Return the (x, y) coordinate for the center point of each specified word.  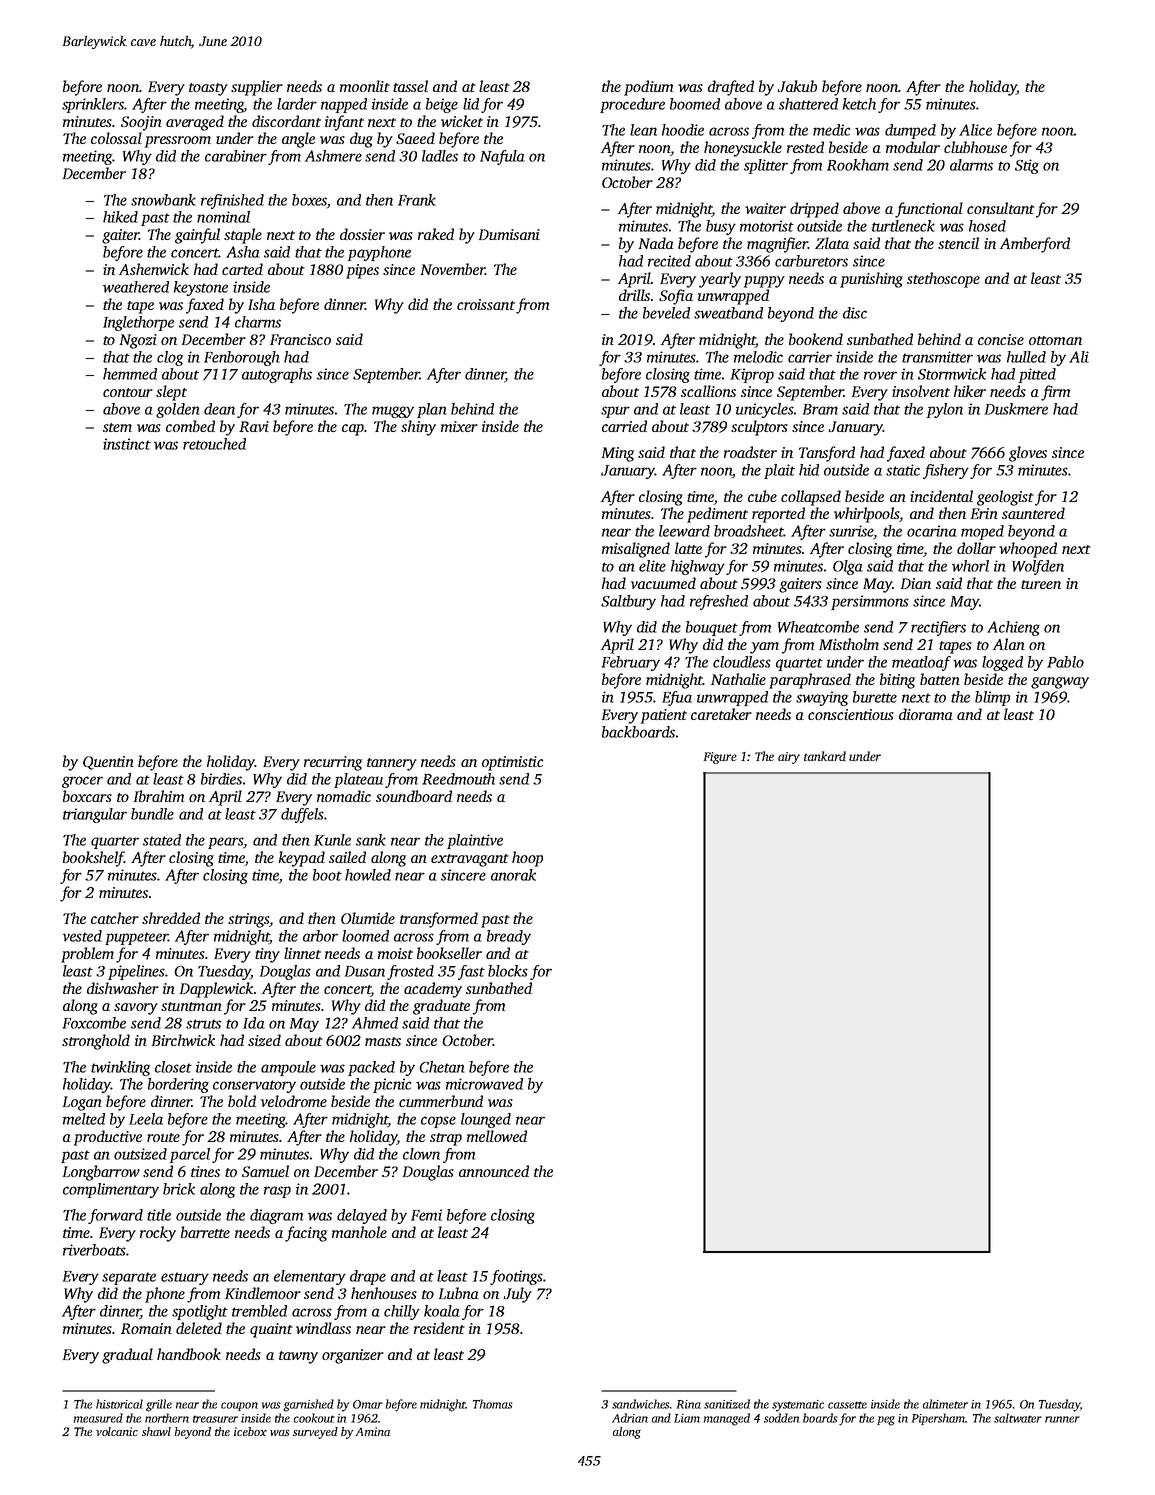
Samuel (265, 1171)
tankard (825, 756)
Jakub (797, 86)
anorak (513, 875)
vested (82, 936)
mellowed (497, 1136)
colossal (116, 138)
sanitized (727, 1404)
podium (648, 88)
